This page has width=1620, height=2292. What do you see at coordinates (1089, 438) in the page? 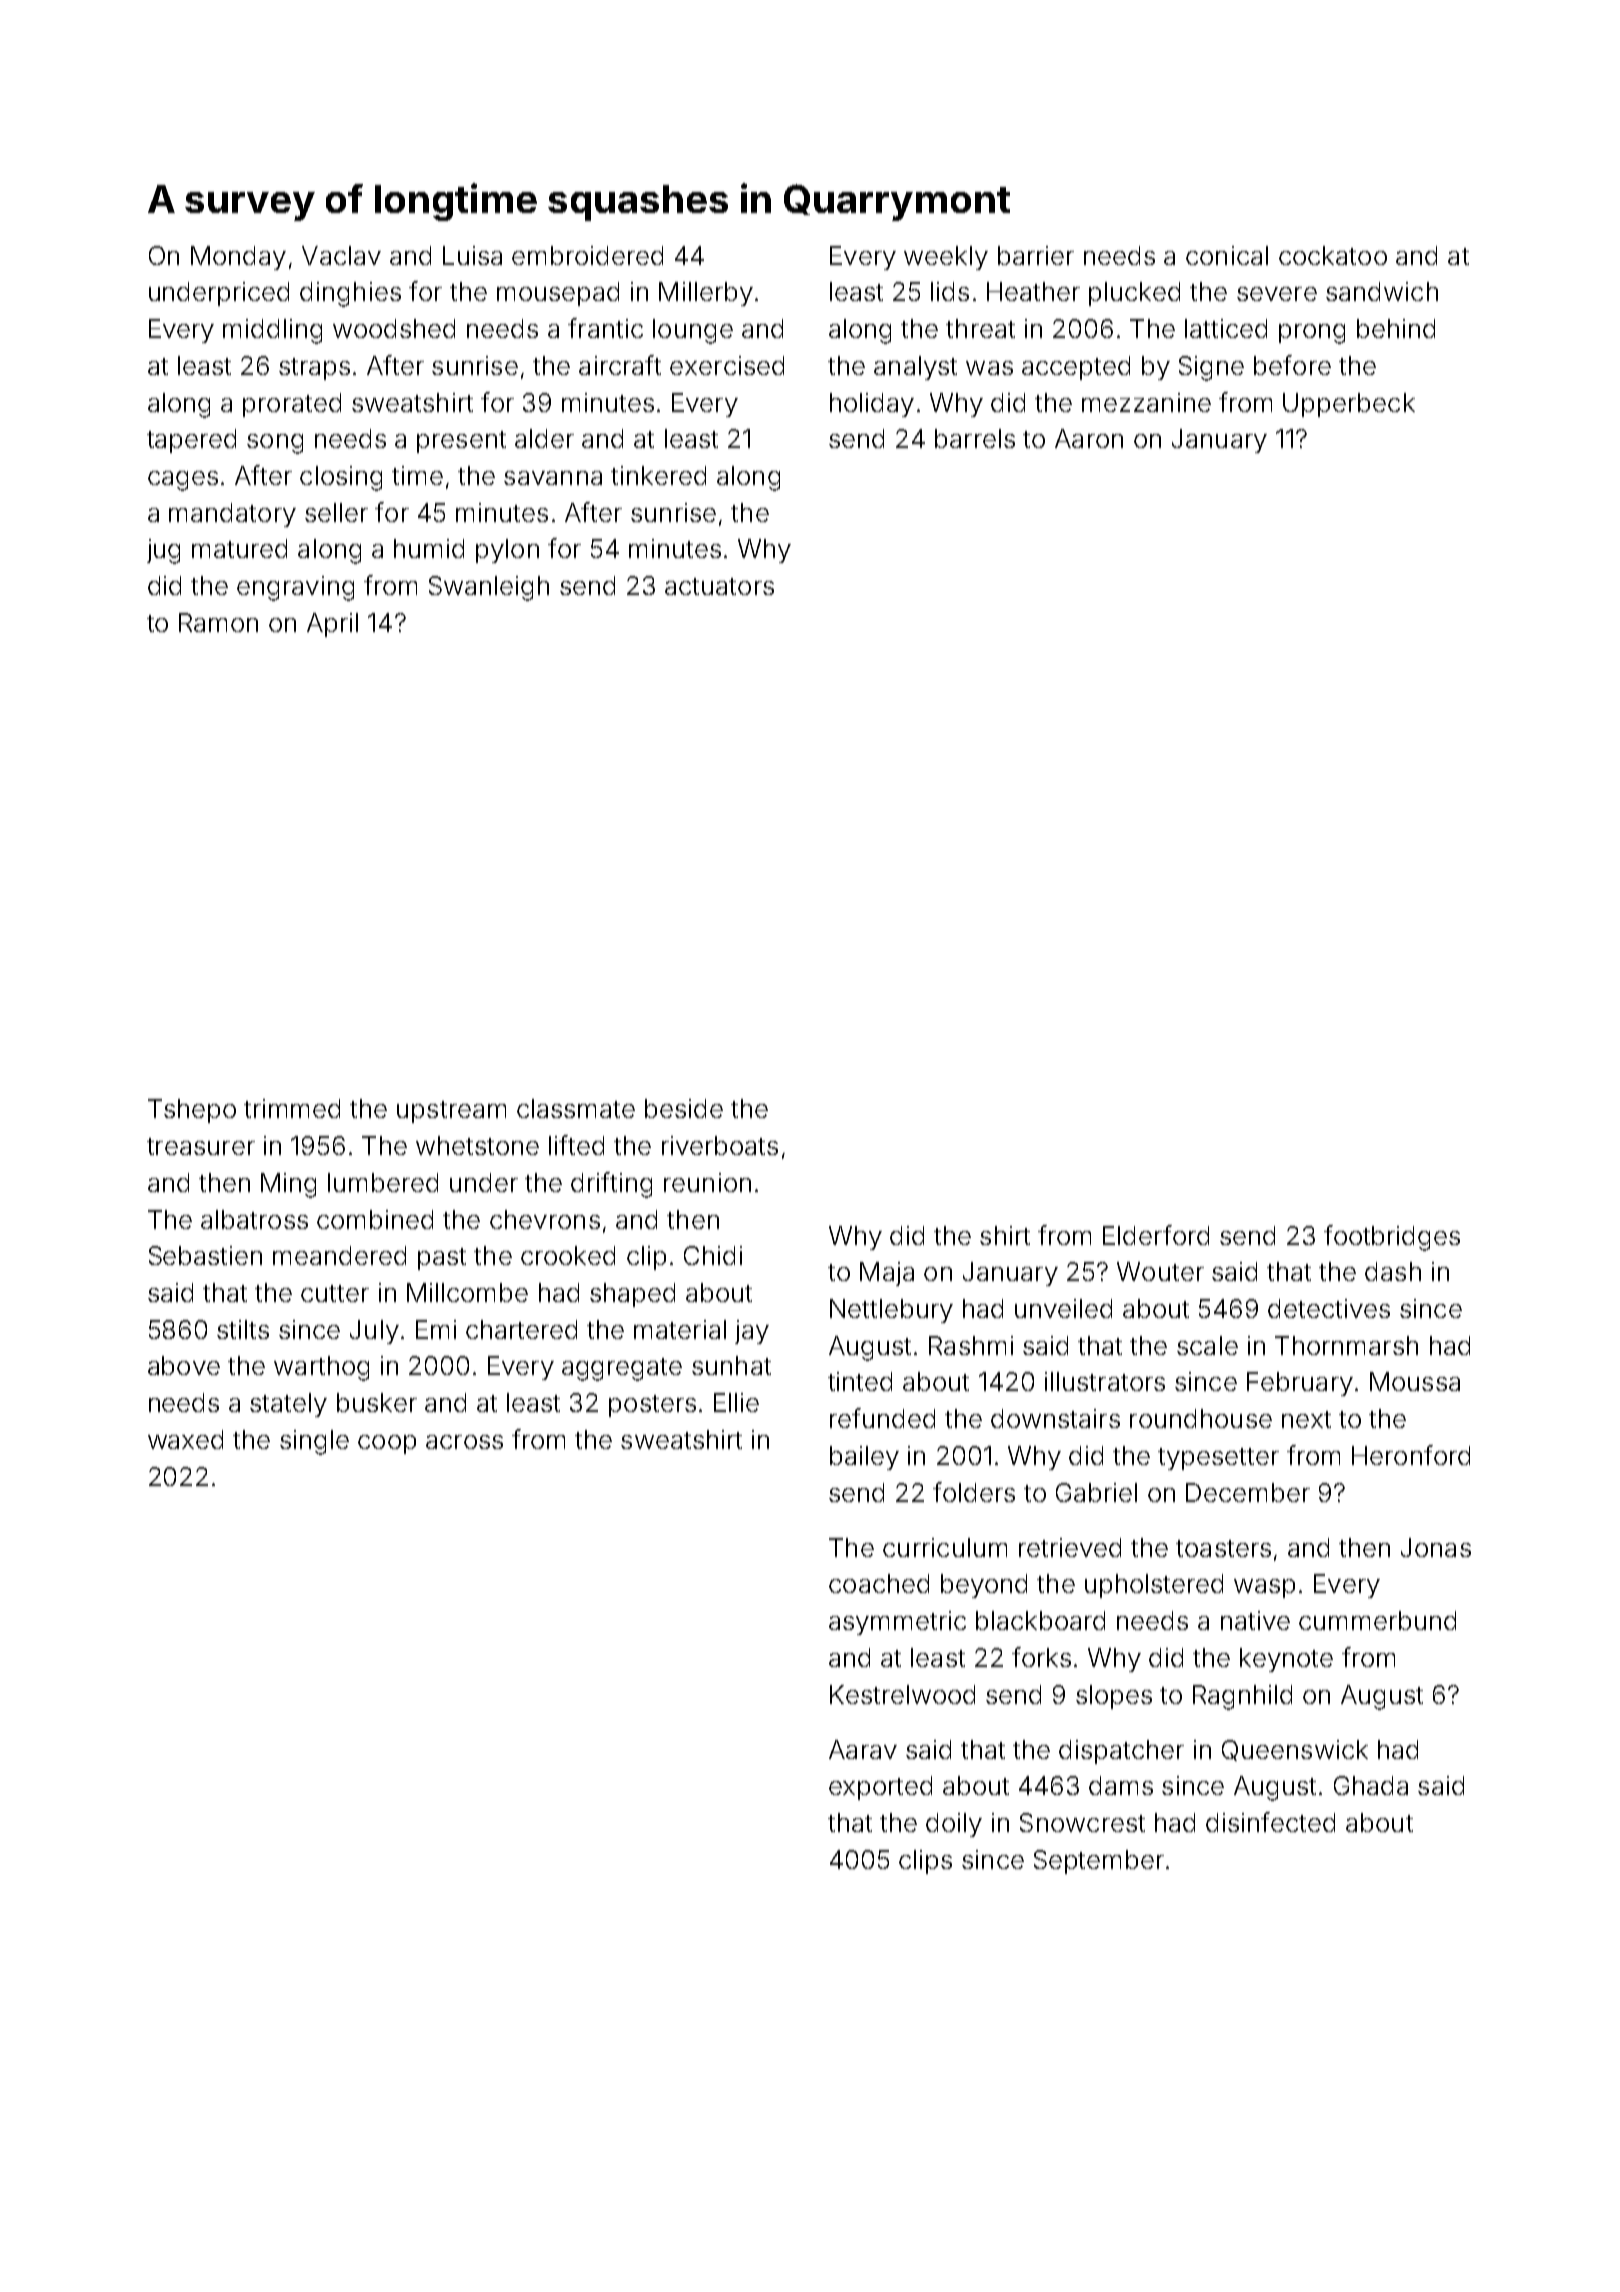
I see `Aaron` at bounding box center [1089, 438].
